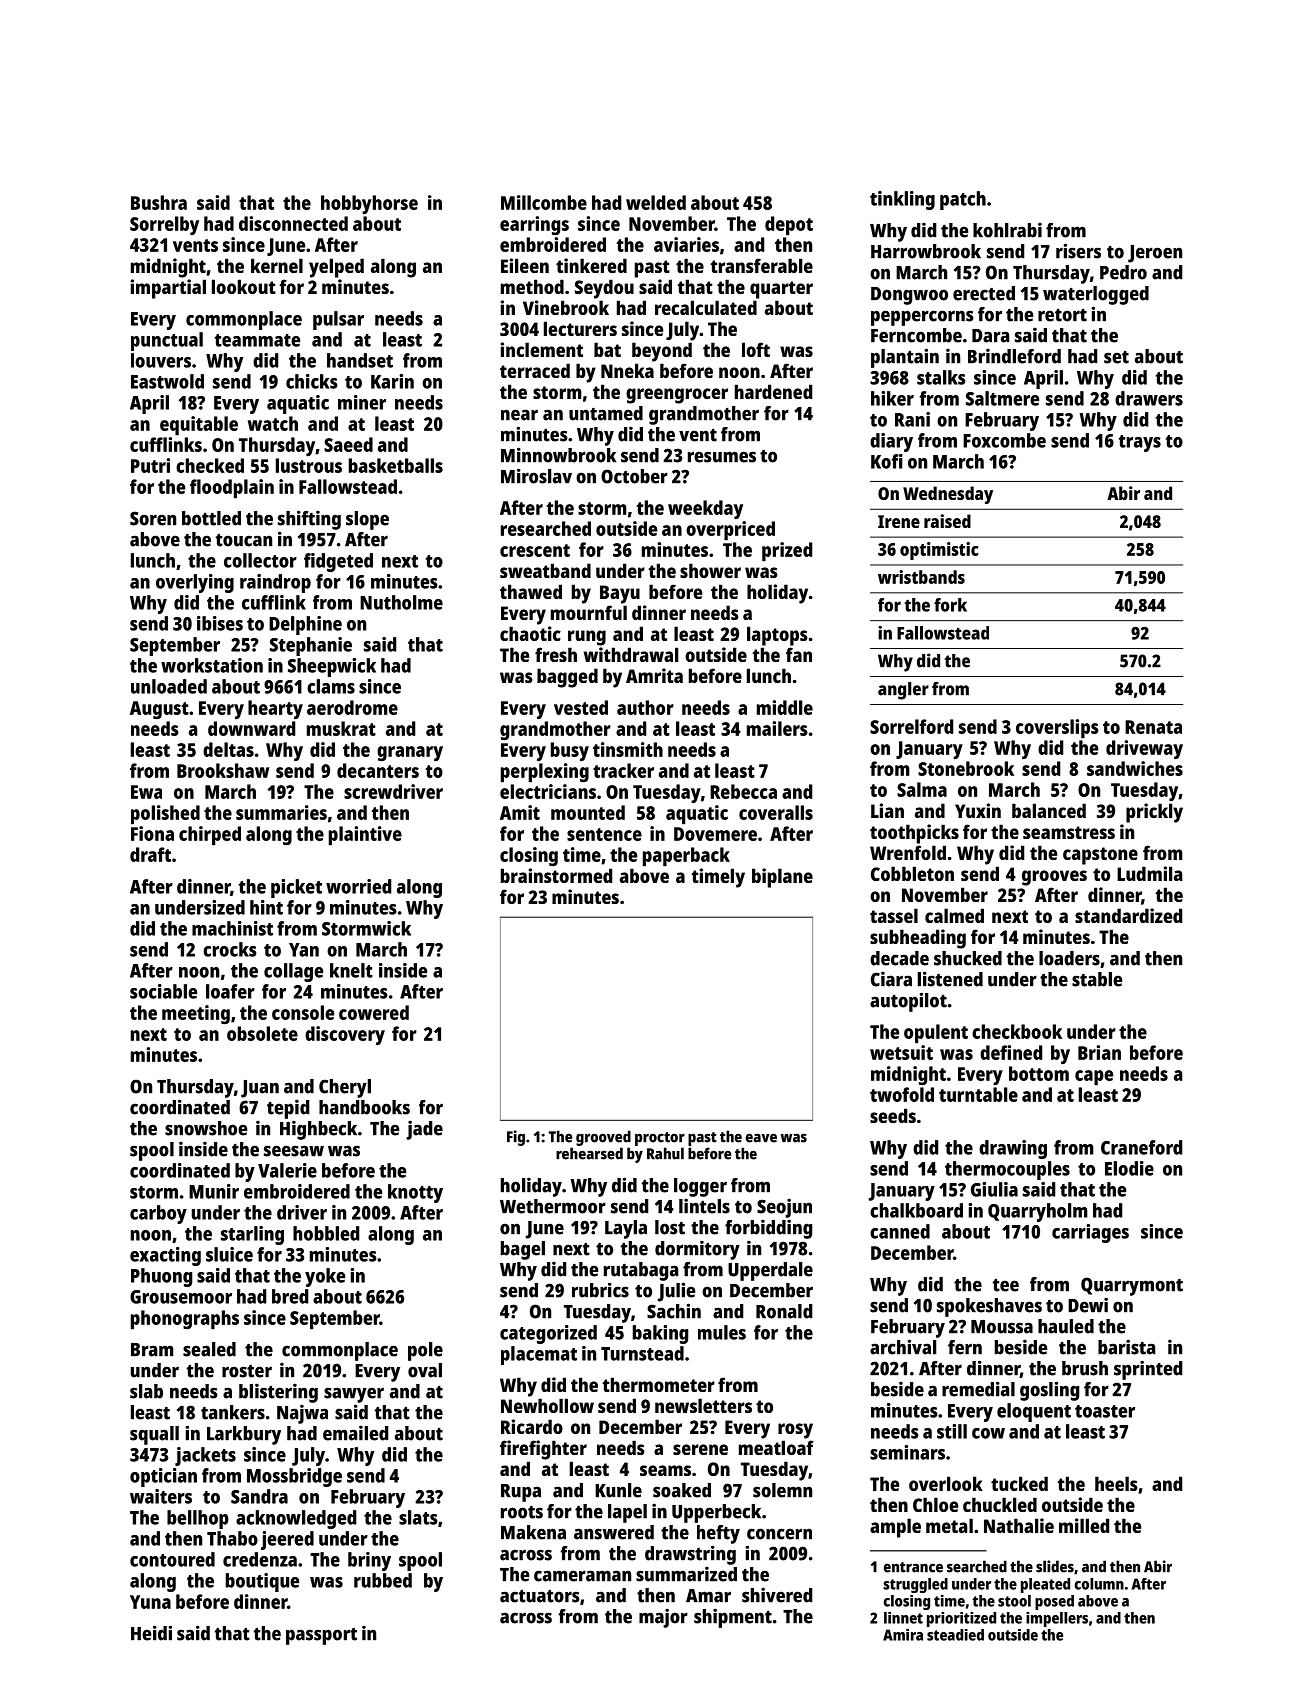  What do you see at coordinates (978, 1094) in the screenshot?
I see `turntable` at bounding box center [978, 1094].
